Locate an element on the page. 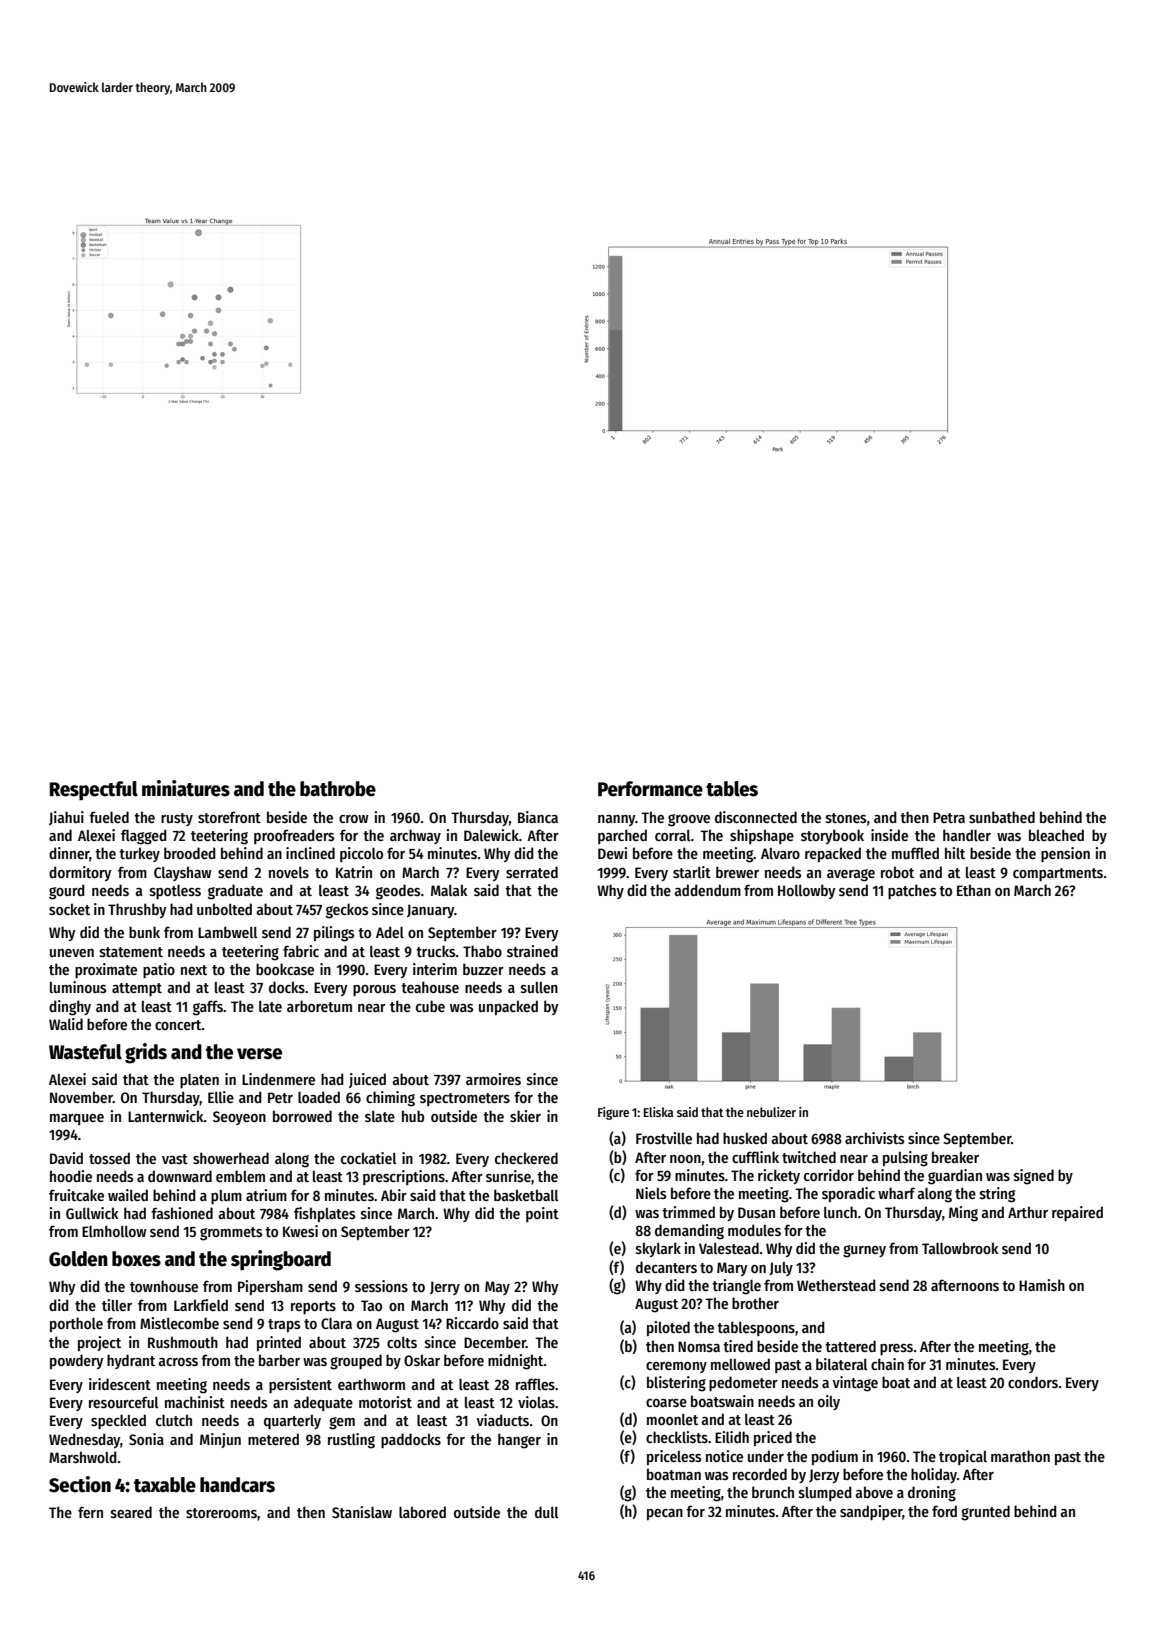 The height and width of the image is (1634, 1156). hanger is located at coordinates (519, 1441).
